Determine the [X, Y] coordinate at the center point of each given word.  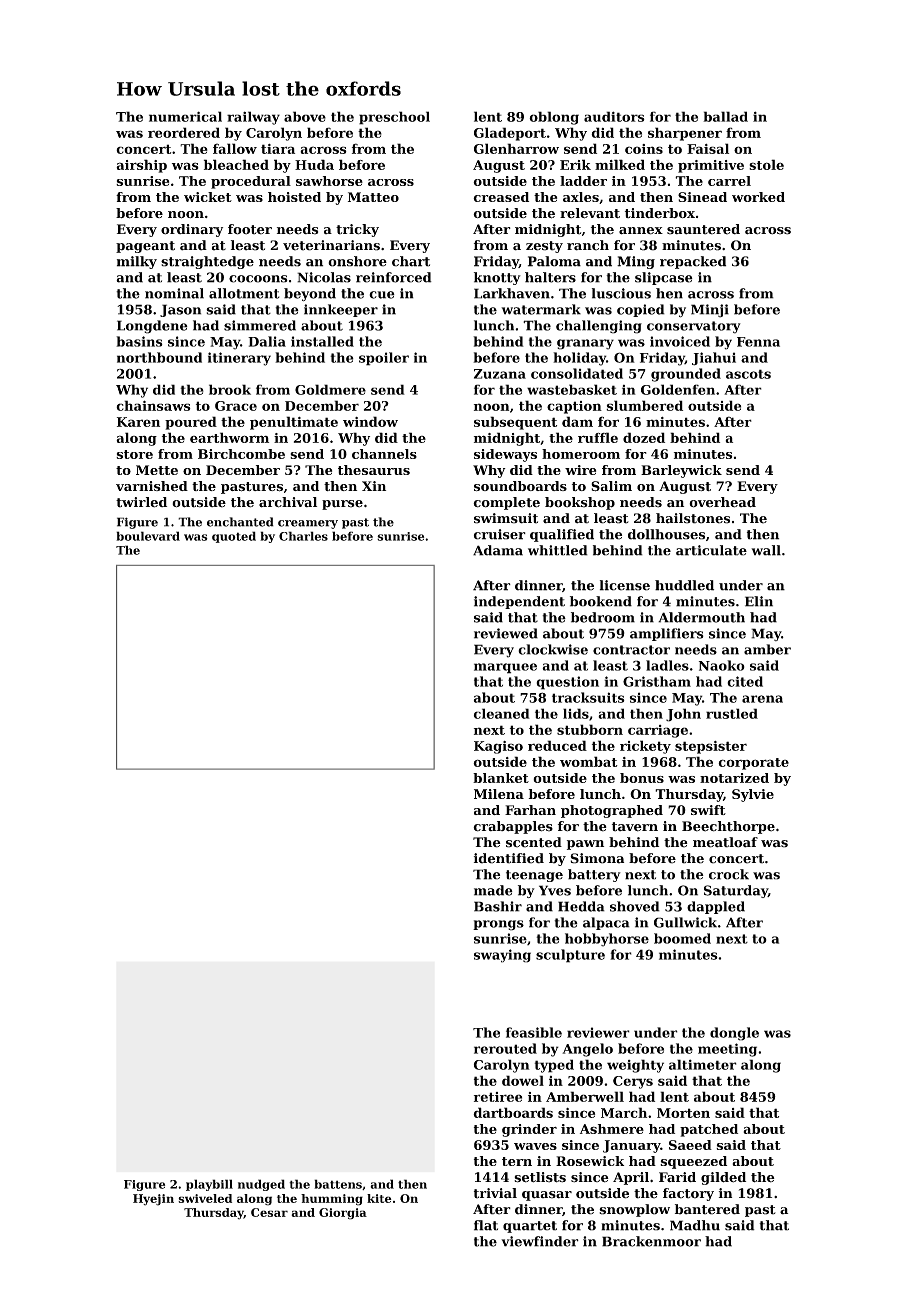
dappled [716, 907]
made [493, 890]
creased [501, 197]
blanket [501, 778]
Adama [498, 550]
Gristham [657, 681]
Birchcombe [241, 454]
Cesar [269, 1212]
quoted [234, 537]
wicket [208, 197]
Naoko [722, 665]
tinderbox [660, 213]
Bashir [498, 906]
